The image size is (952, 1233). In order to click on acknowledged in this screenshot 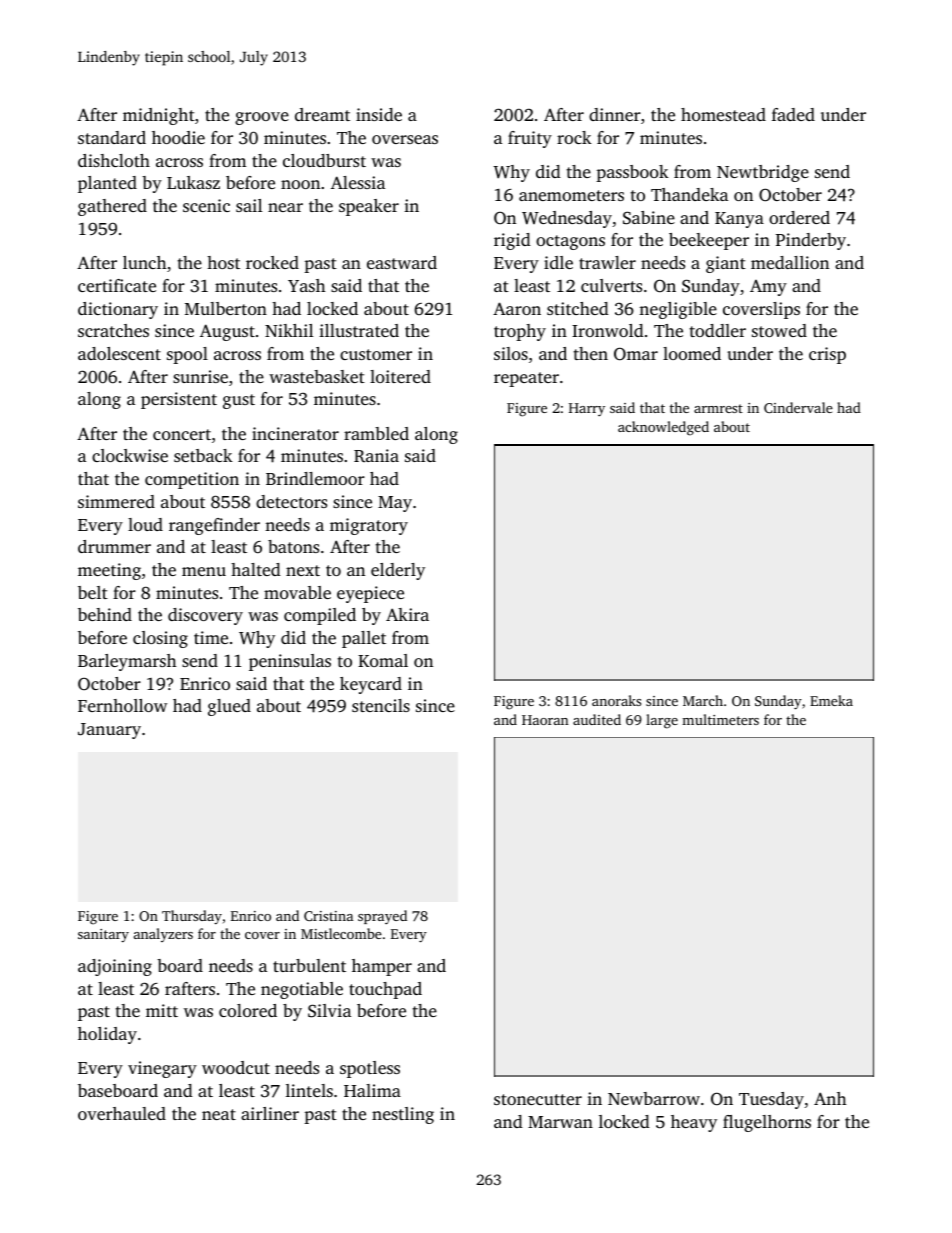, I will do `click(663, 428)`.
